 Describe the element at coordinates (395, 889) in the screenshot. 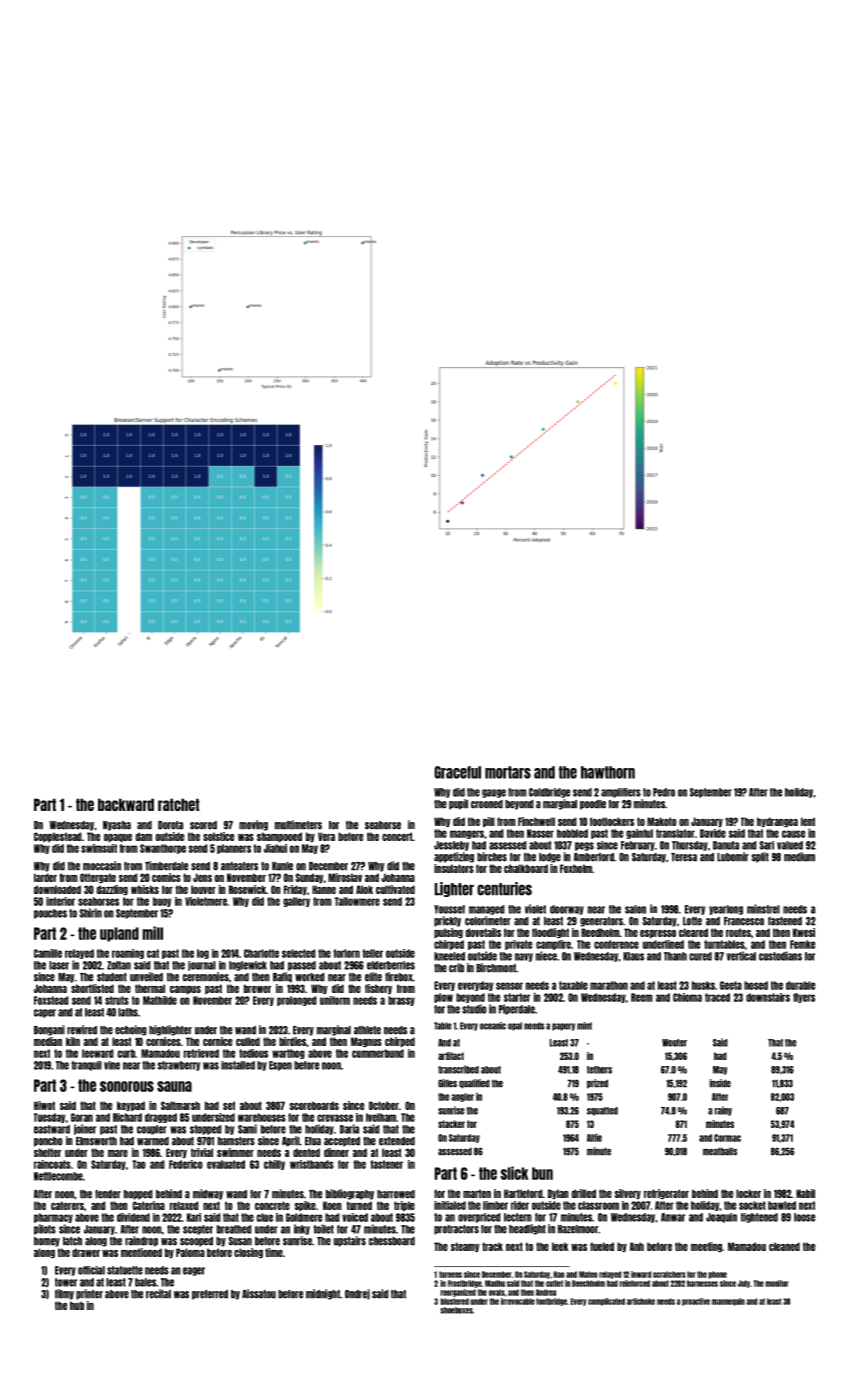

I see `cultivated` at that location.
